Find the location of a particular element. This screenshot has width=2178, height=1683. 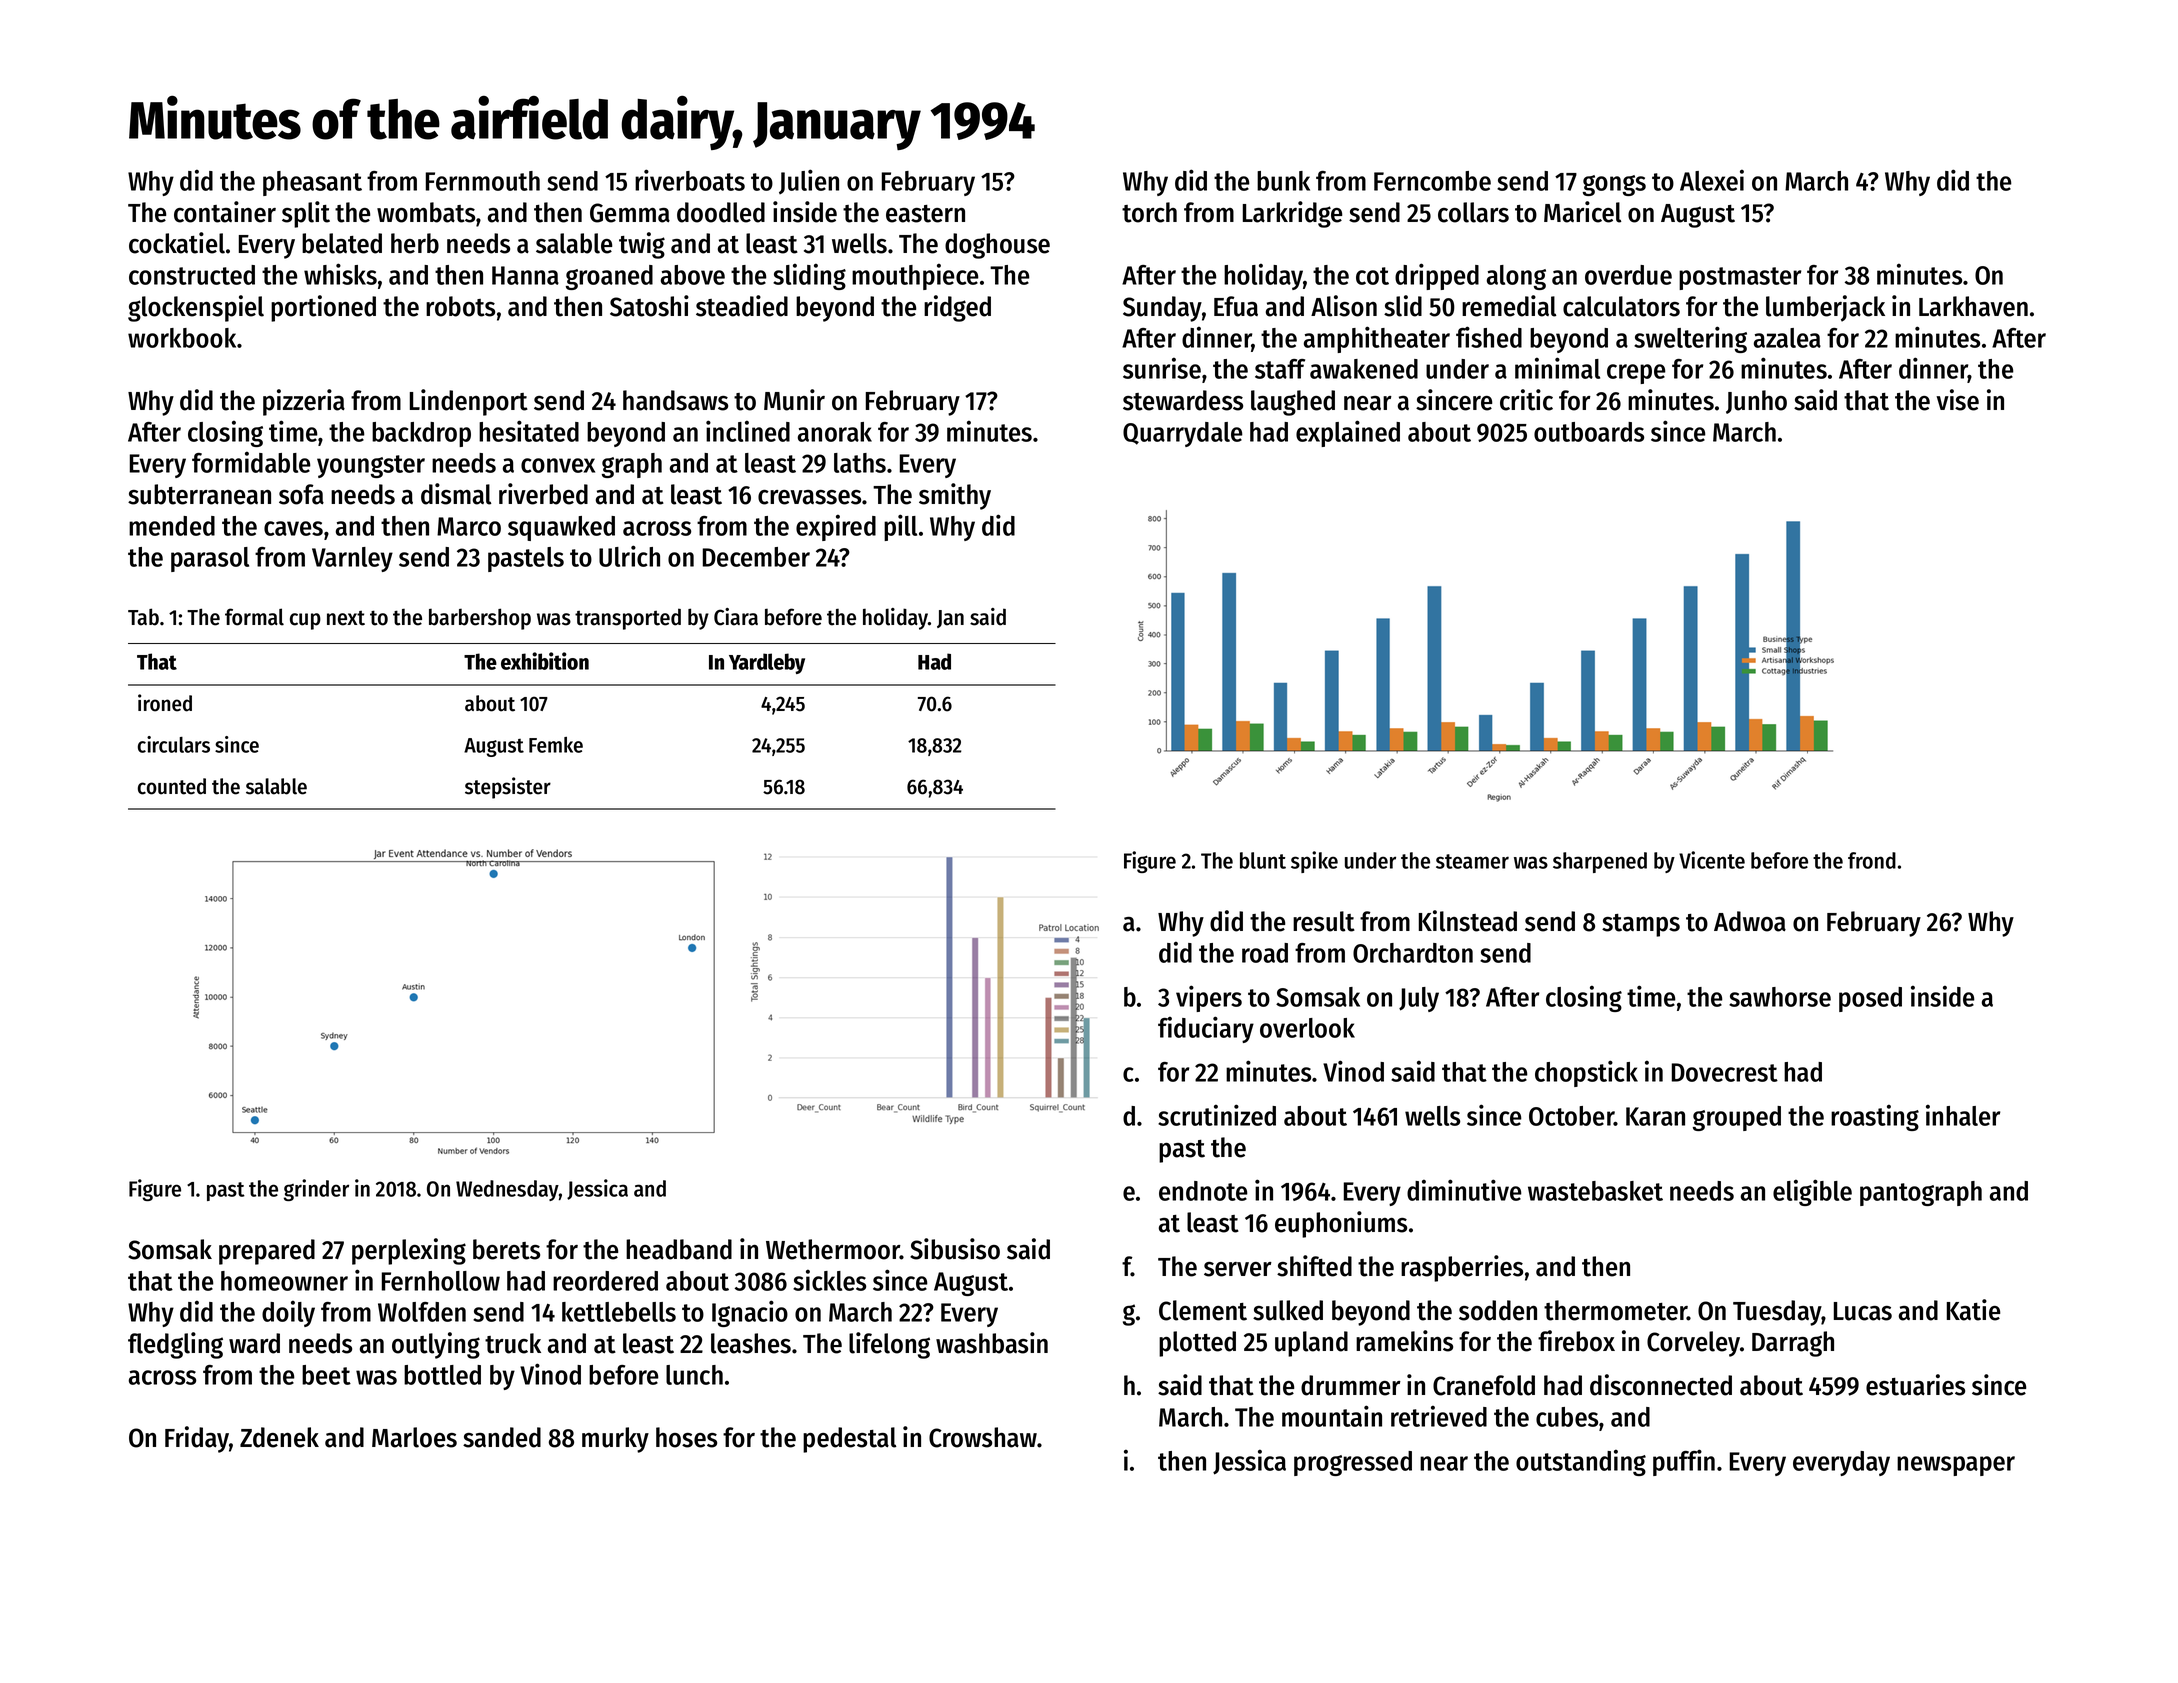

puffin is located at coordinates (1684, 1462).
